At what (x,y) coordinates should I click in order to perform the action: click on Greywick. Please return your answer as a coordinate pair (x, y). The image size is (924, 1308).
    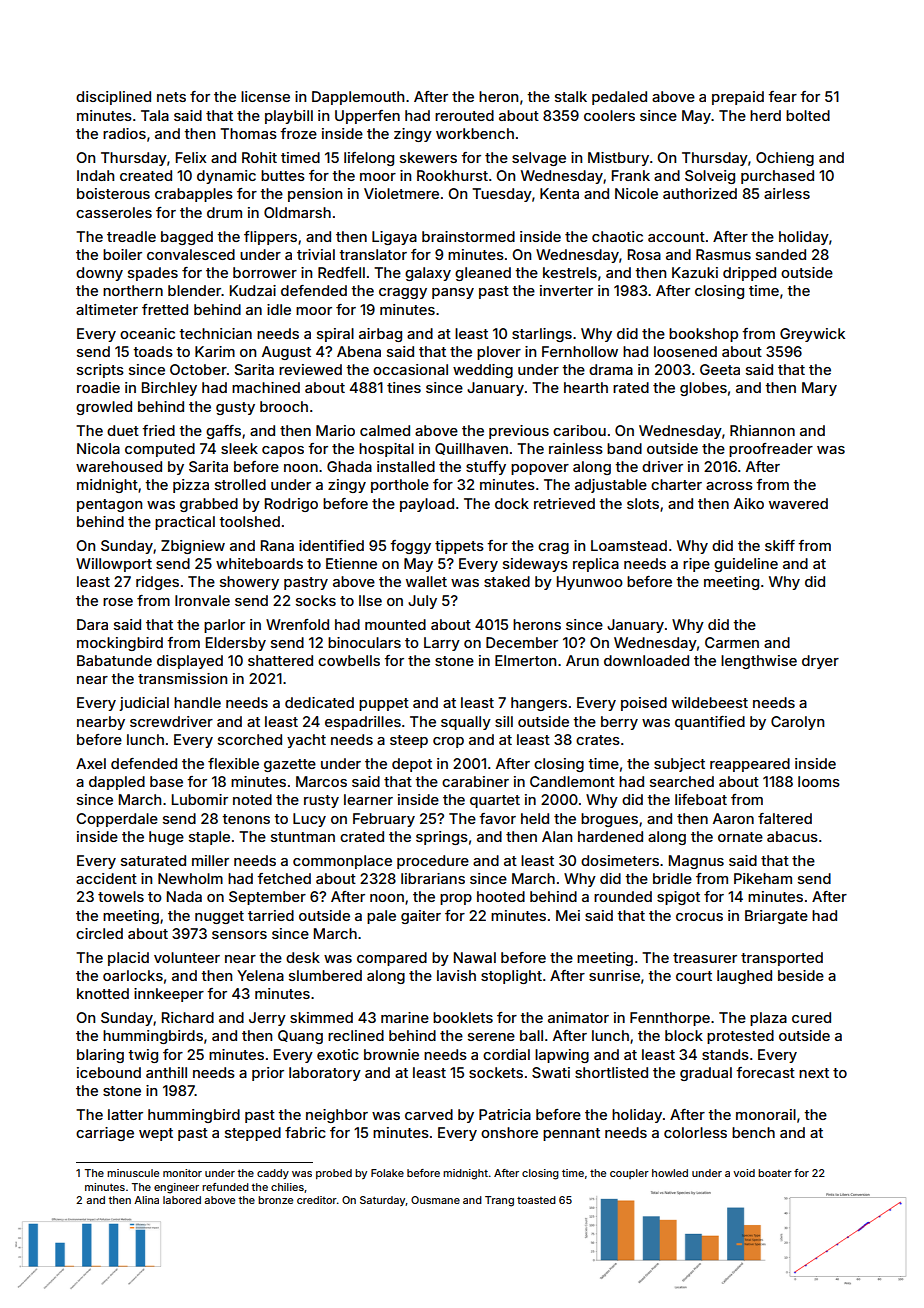
    Looking at the image, I should click on (812, 335).
